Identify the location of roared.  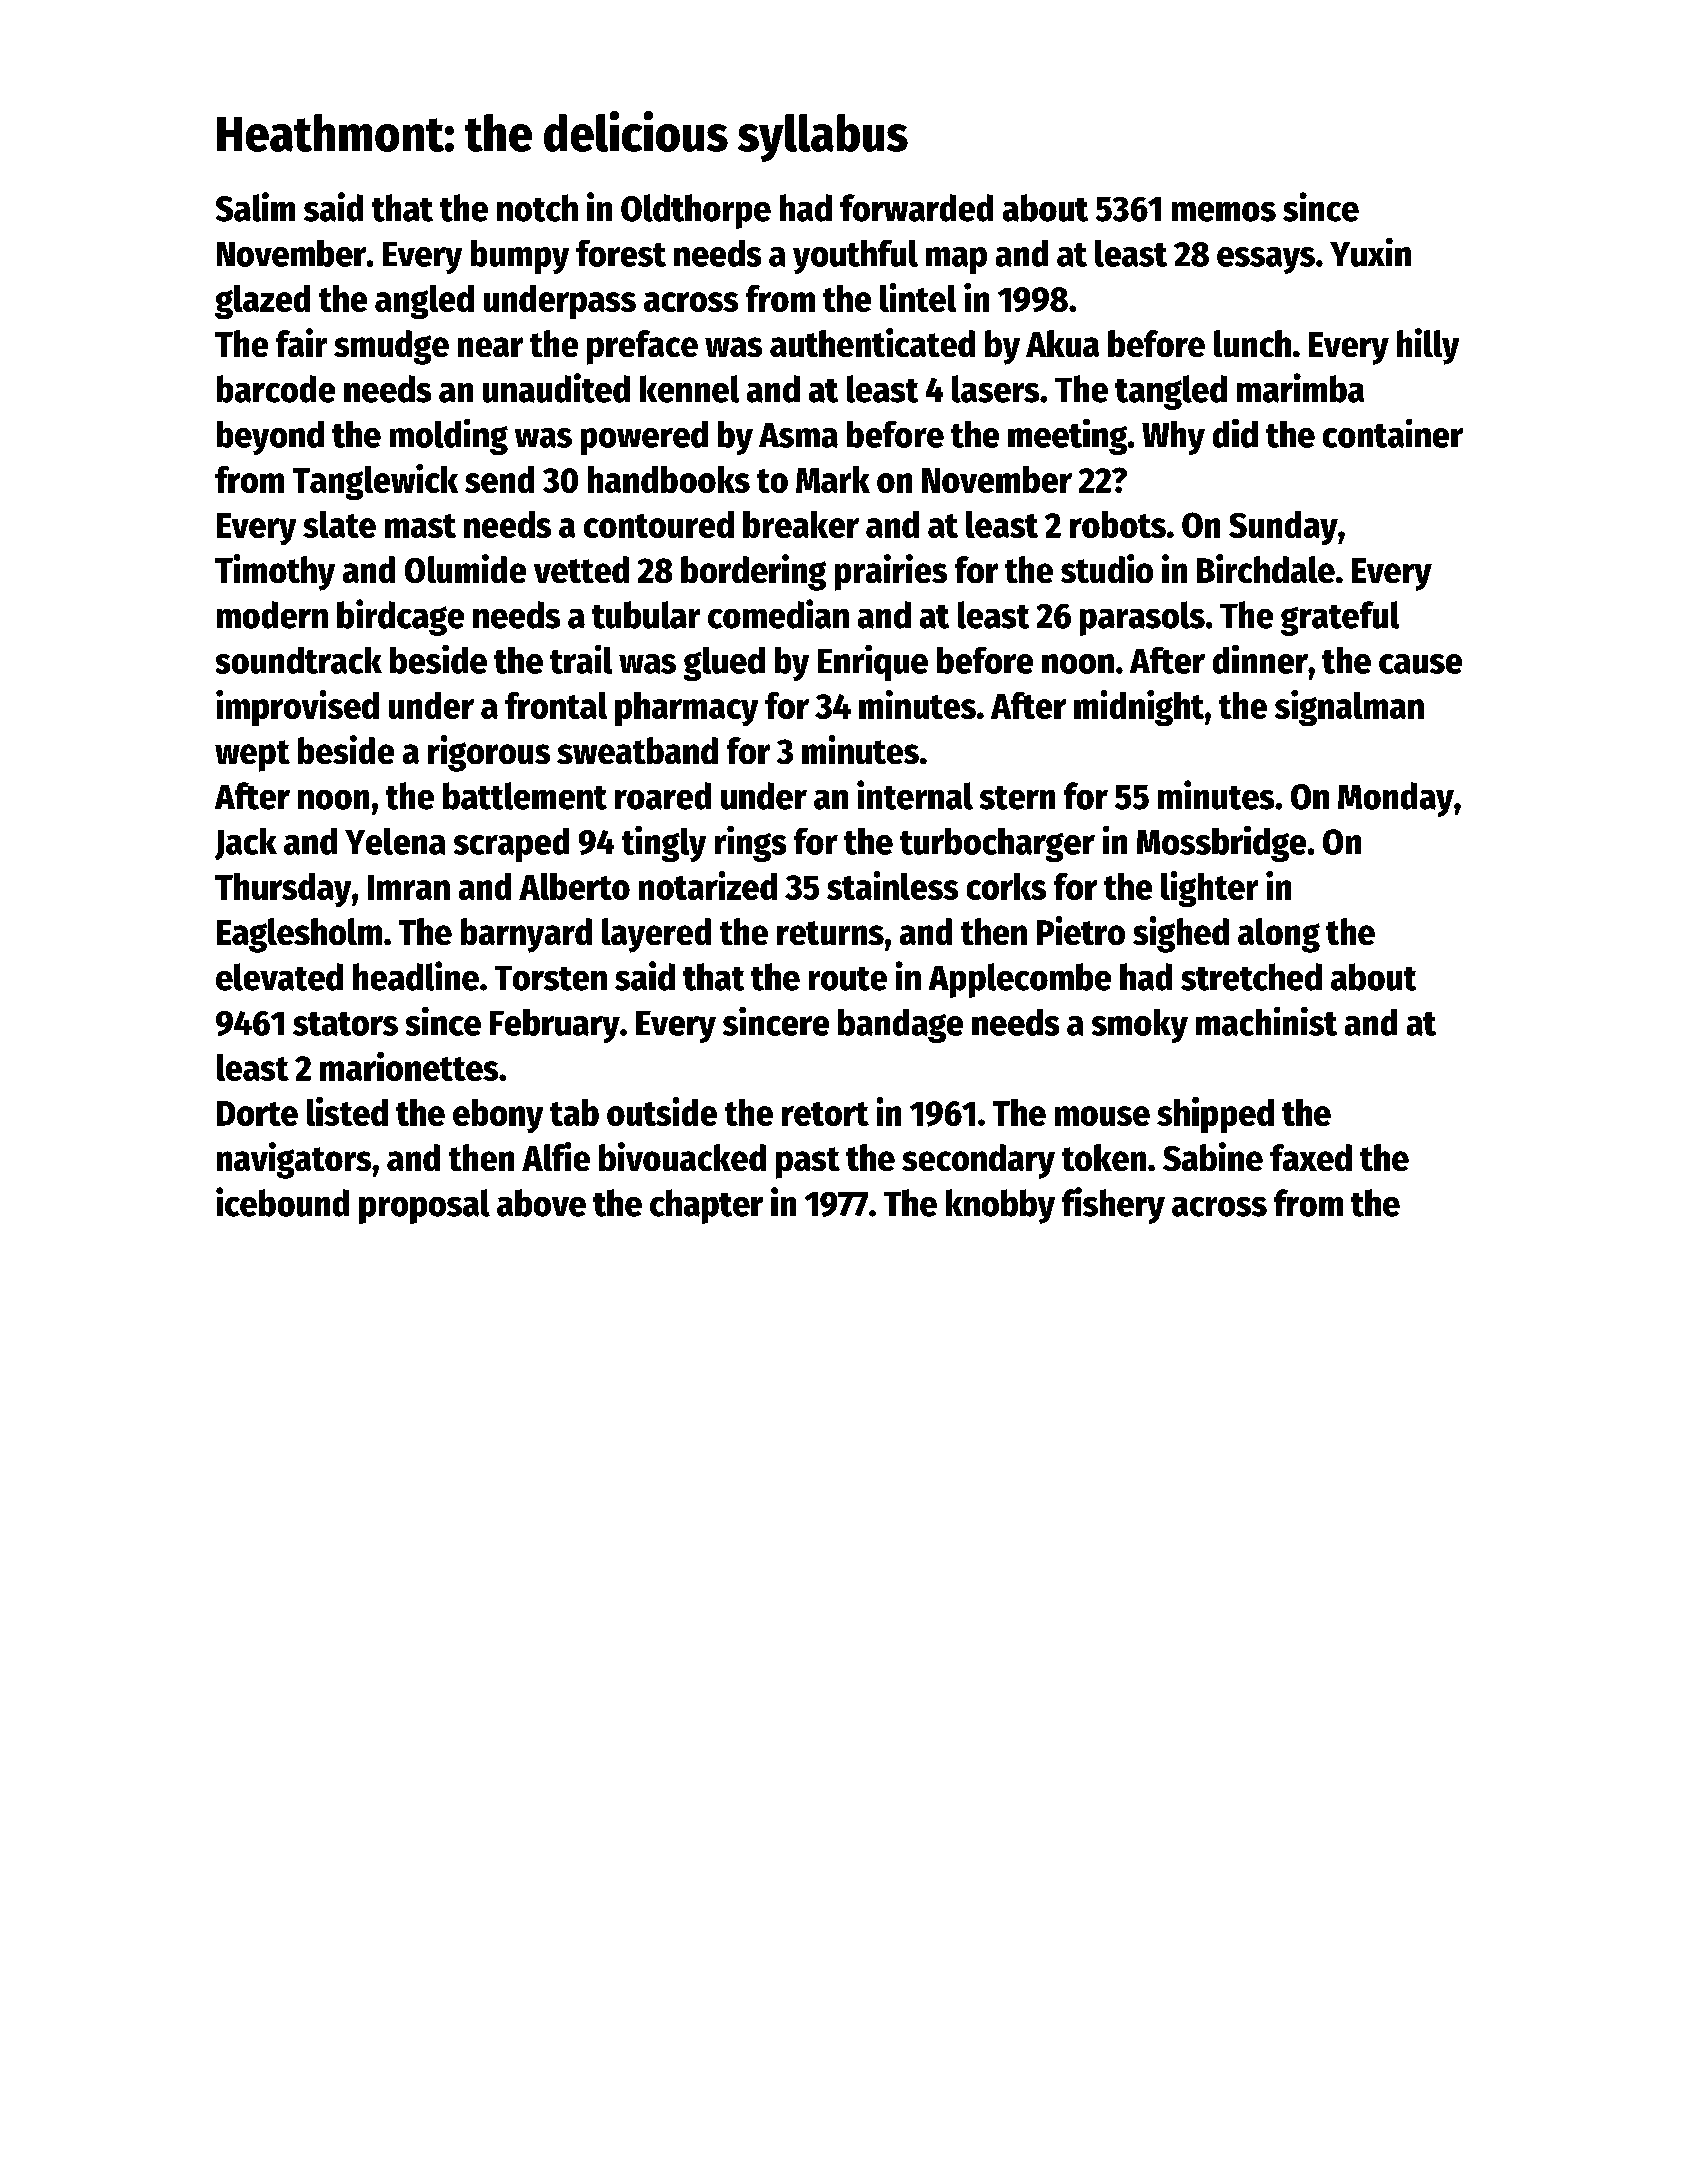
(663, 796).
